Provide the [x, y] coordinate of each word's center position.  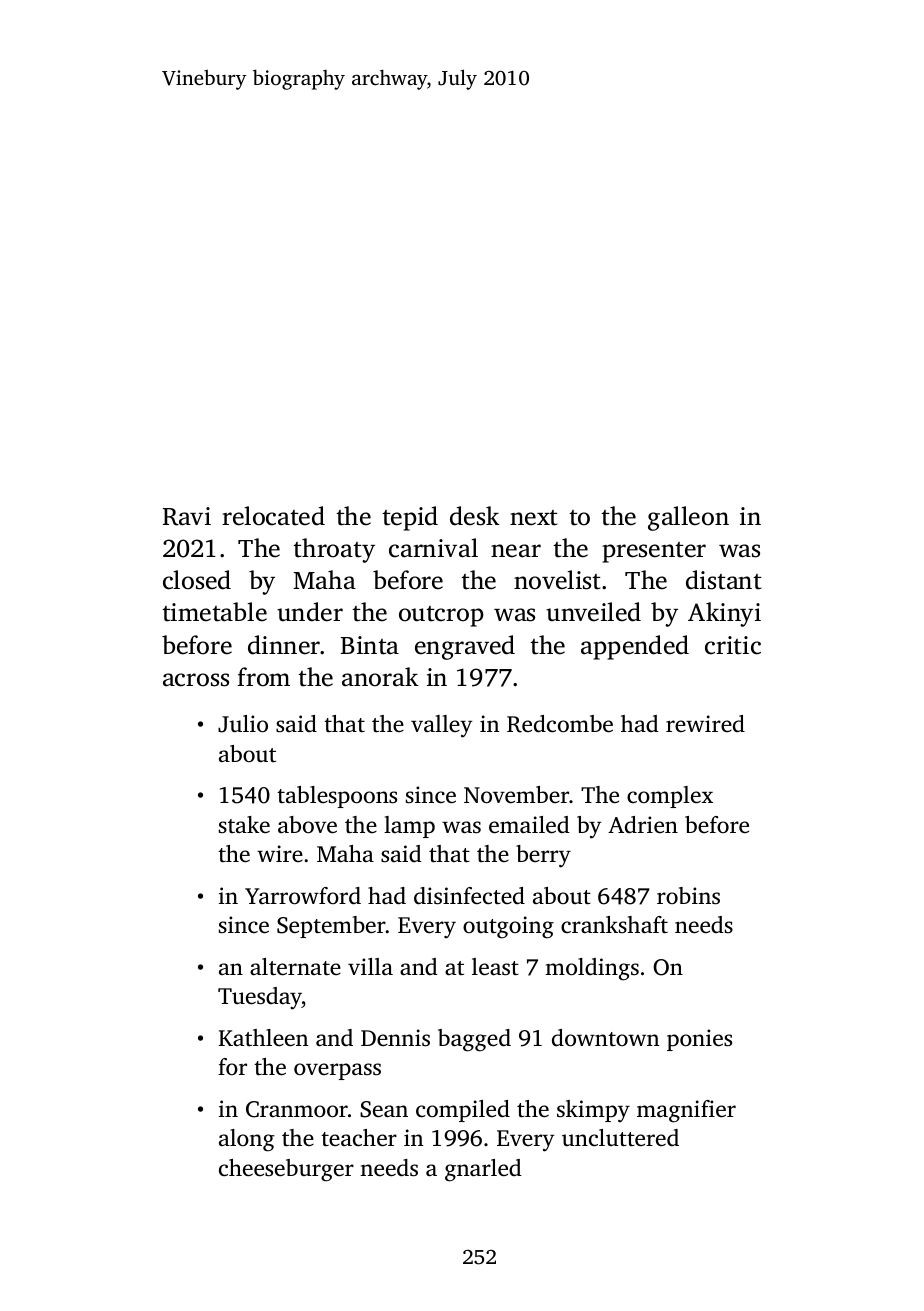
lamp [409, 827]
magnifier [686, 1111]
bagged [474, 1040]
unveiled [593, 612]
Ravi [187, 516]
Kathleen [263, 1038]
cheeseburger [286, 1170]
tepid [410, 518]
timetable [214, 612]
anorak [380, 677]
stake [244, 825]
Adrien [643, 825]
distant [723, 580]
